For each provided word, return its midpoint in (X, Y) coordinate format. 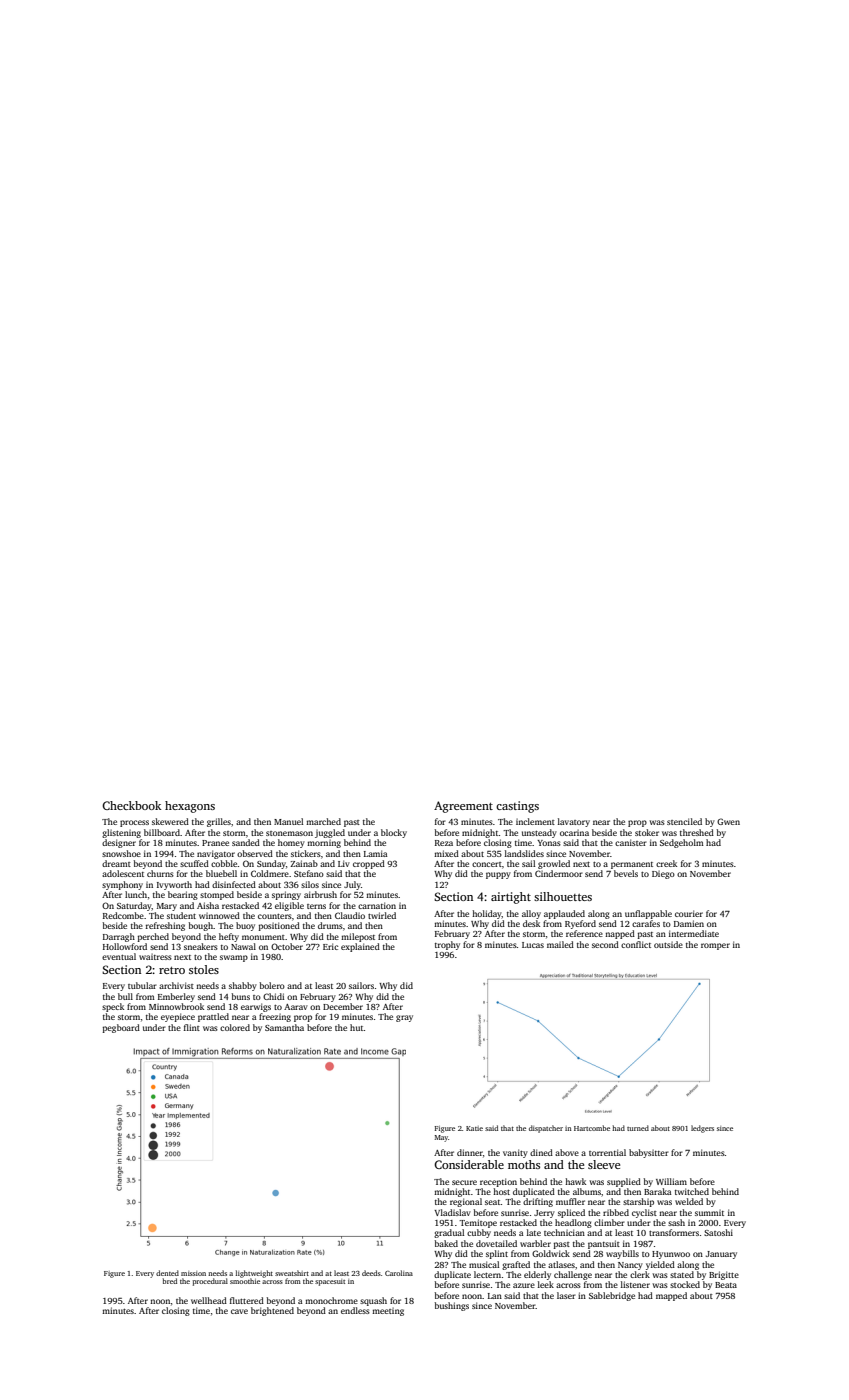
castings (517, 807)
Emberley (176, 997)
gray (404, 1018)
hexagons (190, 807)
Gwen (728, 821)
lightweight (254, 1274)
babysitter (649, 1153)
